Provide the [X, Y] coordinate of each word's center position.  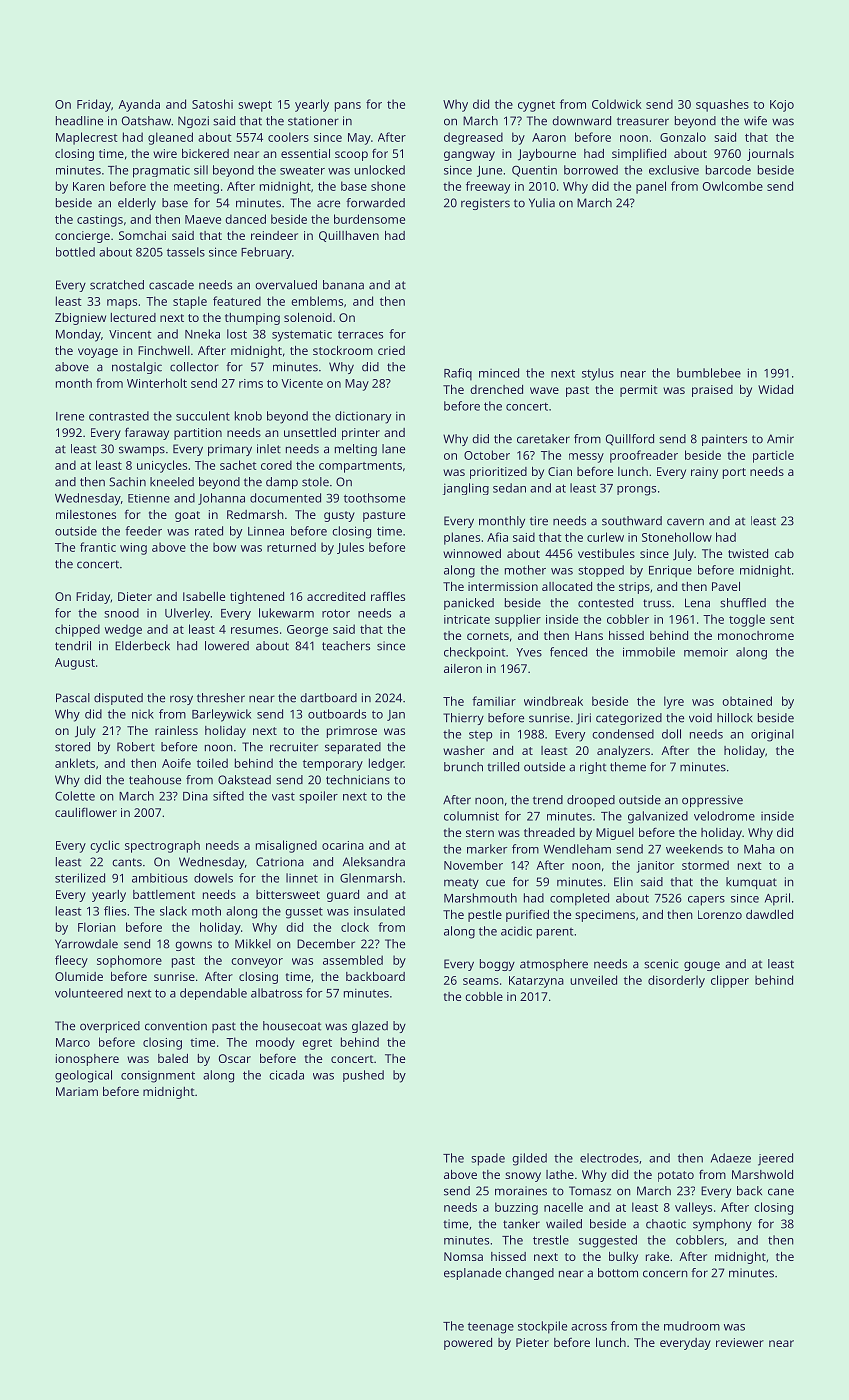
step [481, 736]
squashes [722, 105]
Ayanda [139, 105]
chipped [77, 630]
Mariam [77, 1091]
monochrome [756, 635]
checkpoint [475, 653]
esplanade [472, 1274]
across [589, 1327]
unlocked [379, 170]
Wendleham [577, 849]
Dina [195, 796]
